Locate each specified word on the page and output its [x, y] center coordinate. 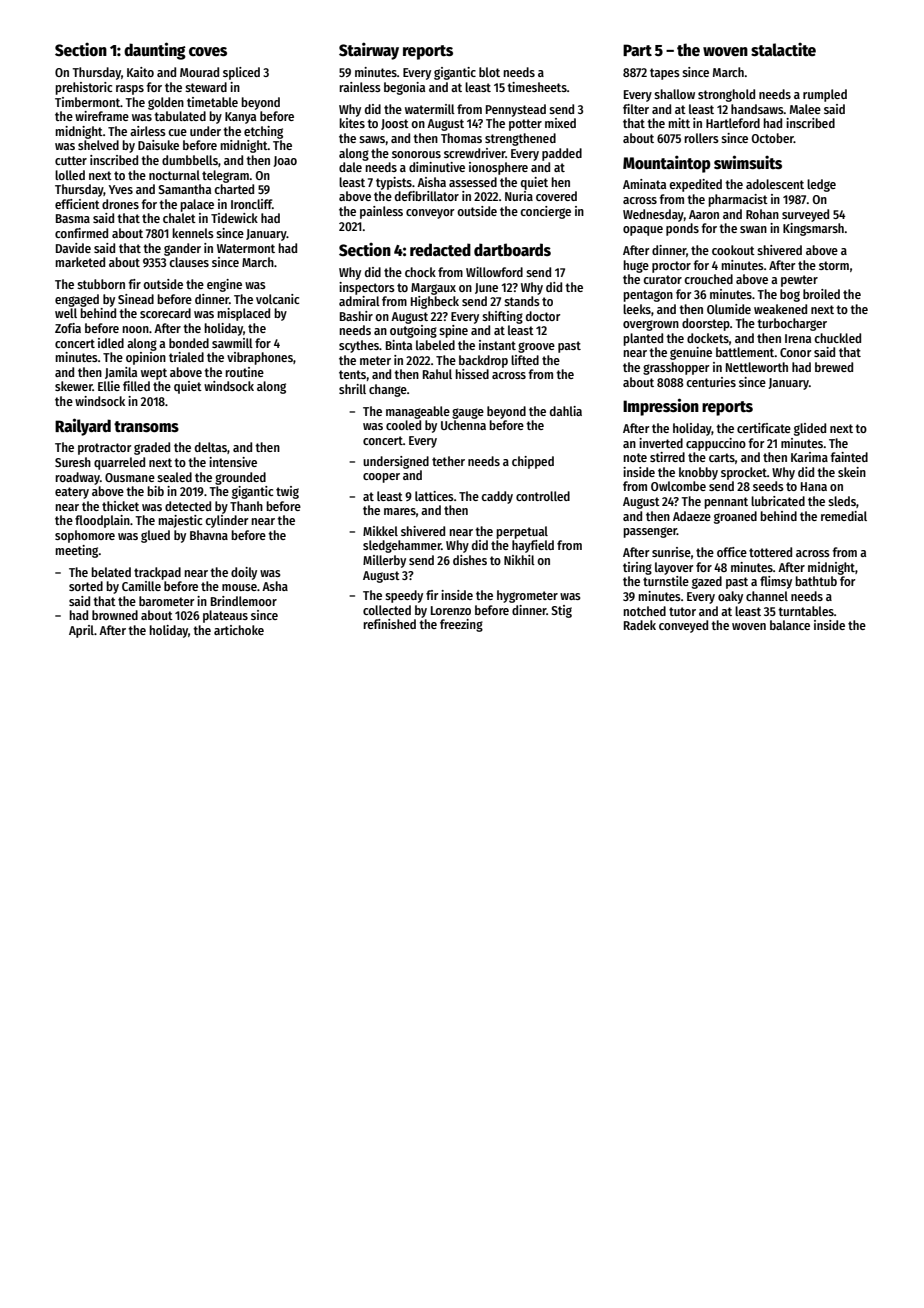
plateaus [225, 616]
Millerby [384, 561]
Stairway [369, 51]
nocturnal [174, 175]
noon [135, 329]
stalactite [783, 49]
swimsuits [748, 162]
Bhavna [209, 535]
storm [834, 265]
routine [244, 372]
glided [810, 429]
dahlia [566, 411]
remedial [844, 516]
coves [208, 51]
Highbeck [435, 302]
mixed [560, 123]
